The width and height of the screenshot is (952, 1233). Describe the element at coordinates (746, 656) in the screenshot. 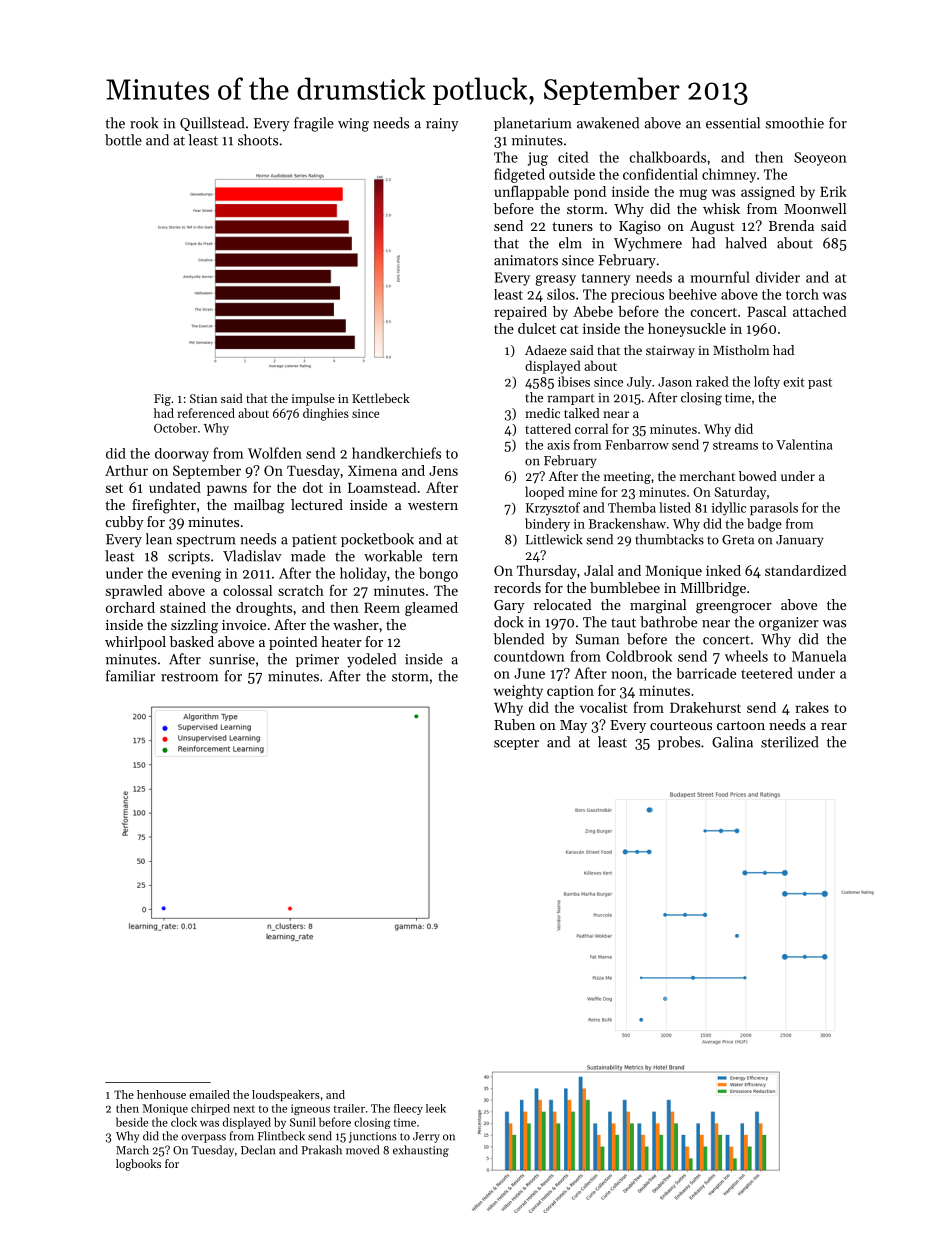

I see `wheels` at that location.
